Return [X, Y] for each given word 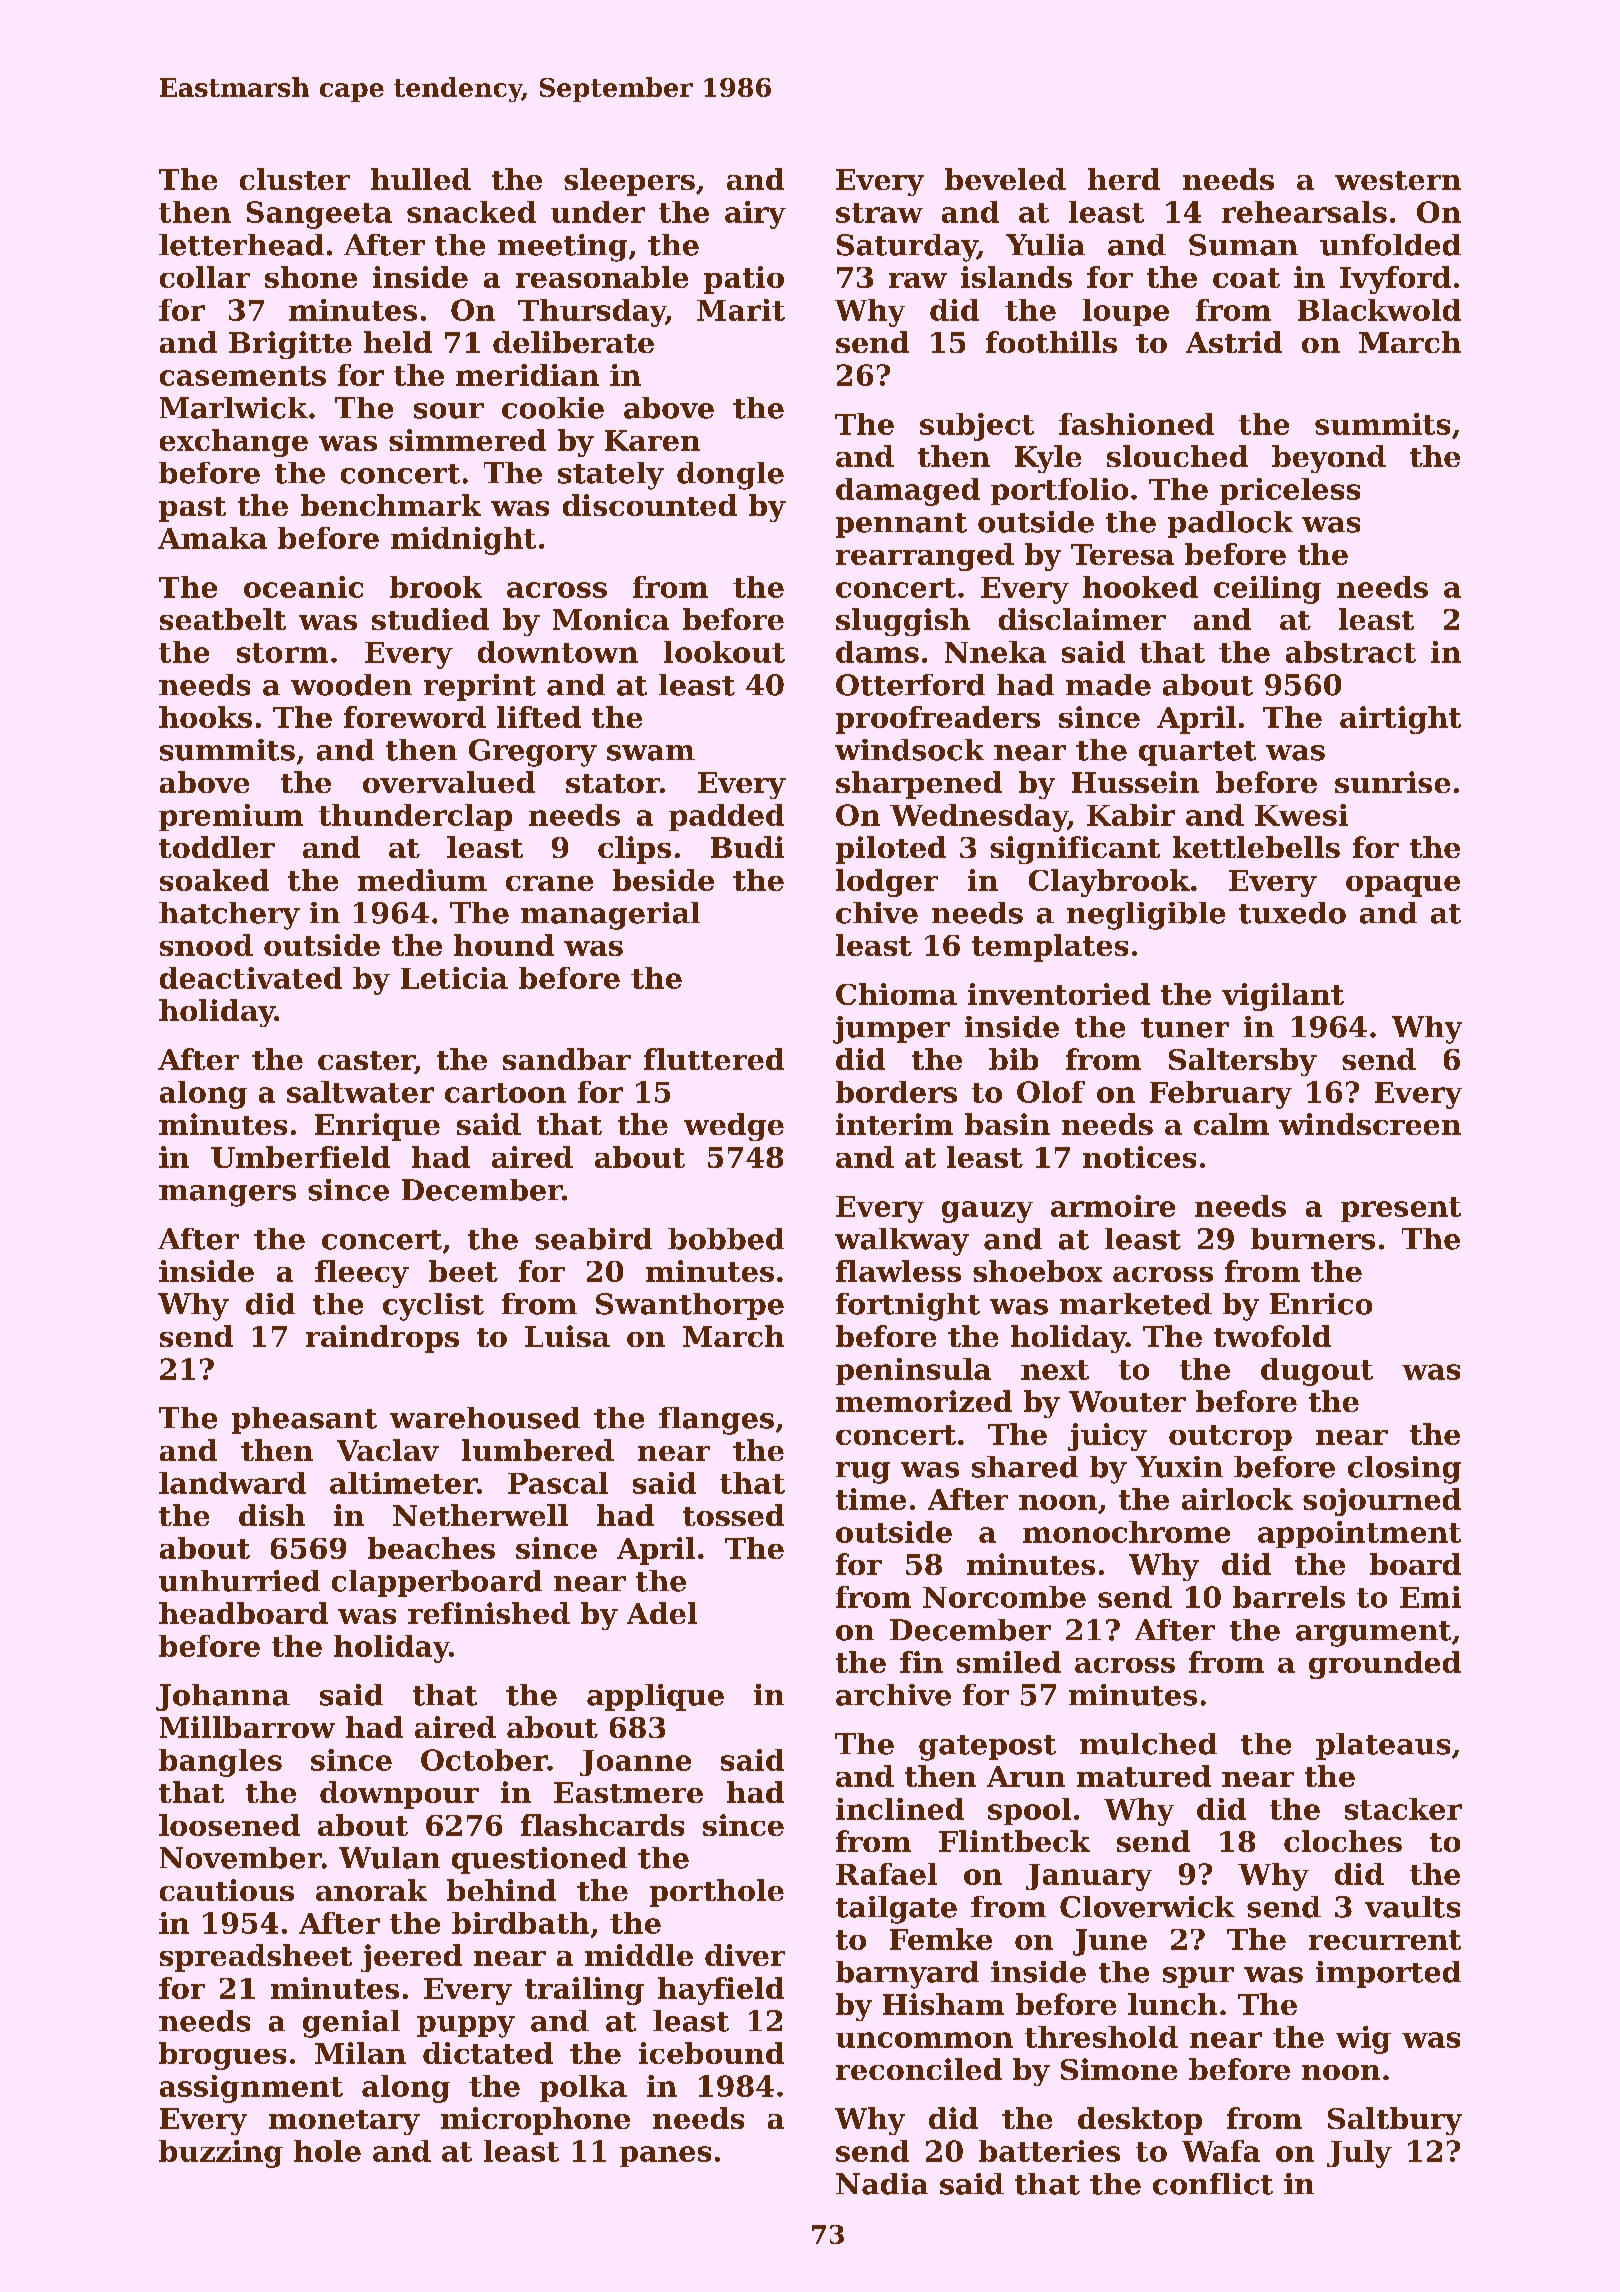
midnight [463, 541]
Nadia [882, 2184]
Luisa [567, 1336]
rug [863, 1473]
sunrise [1392, 782]
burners [1313, 1239]
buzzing [221, 2154]
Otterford [910, 685]
